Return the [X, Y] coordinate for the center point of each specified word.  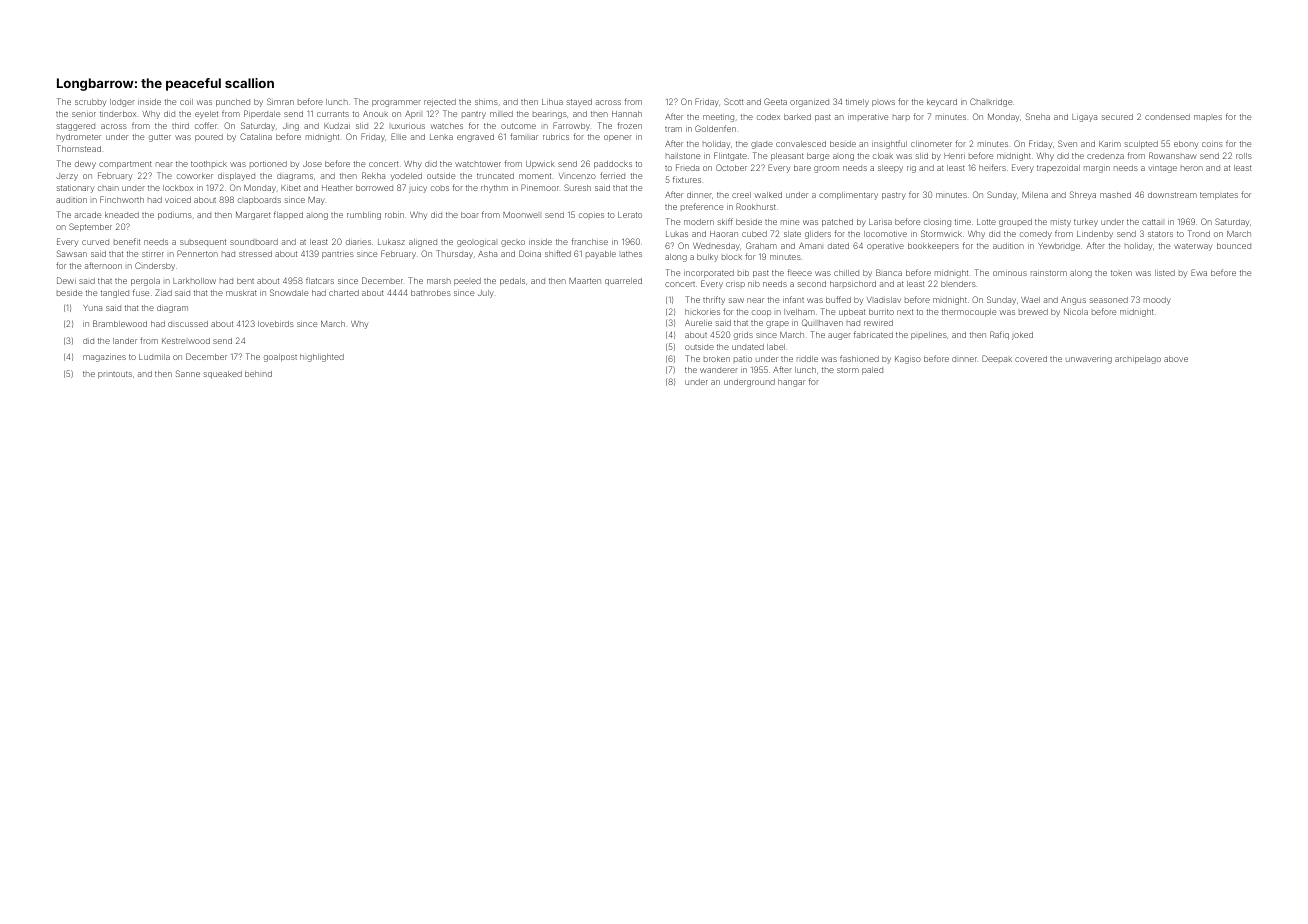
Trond [1199, 233]
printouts [115, 375]
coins [1212, 144]
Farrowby [571, 126]
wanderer [719, 370]
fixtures [687, 179]
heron [1192, 168]
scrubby [90, 103]
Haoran [724, 234]
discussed [188, 324]
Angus [1073, 301]
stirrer [153, 254]
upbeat [852, 313]
